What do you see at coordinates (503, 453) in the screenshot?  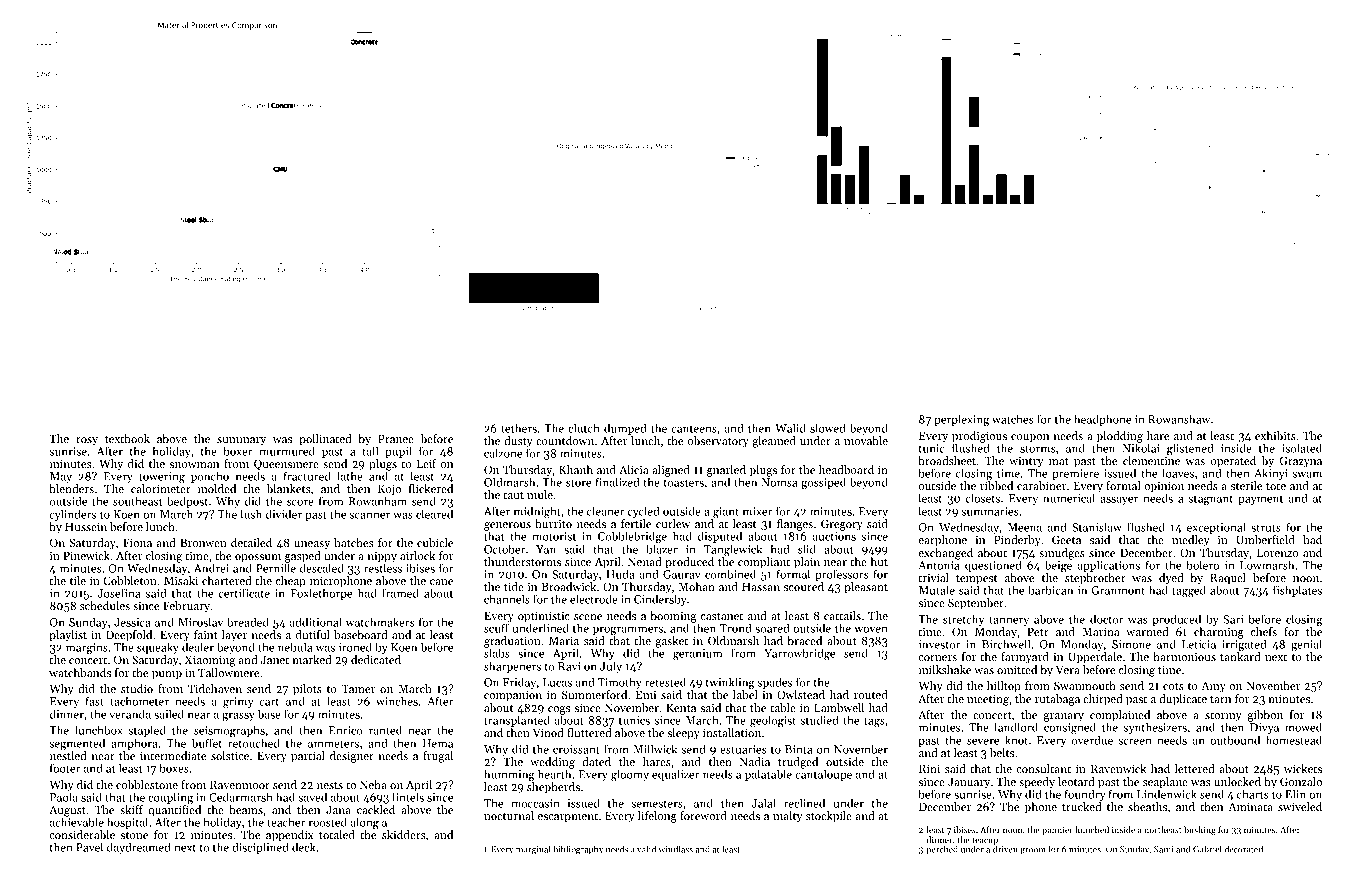 I see `calzone` at bounding box center [503, 453].
